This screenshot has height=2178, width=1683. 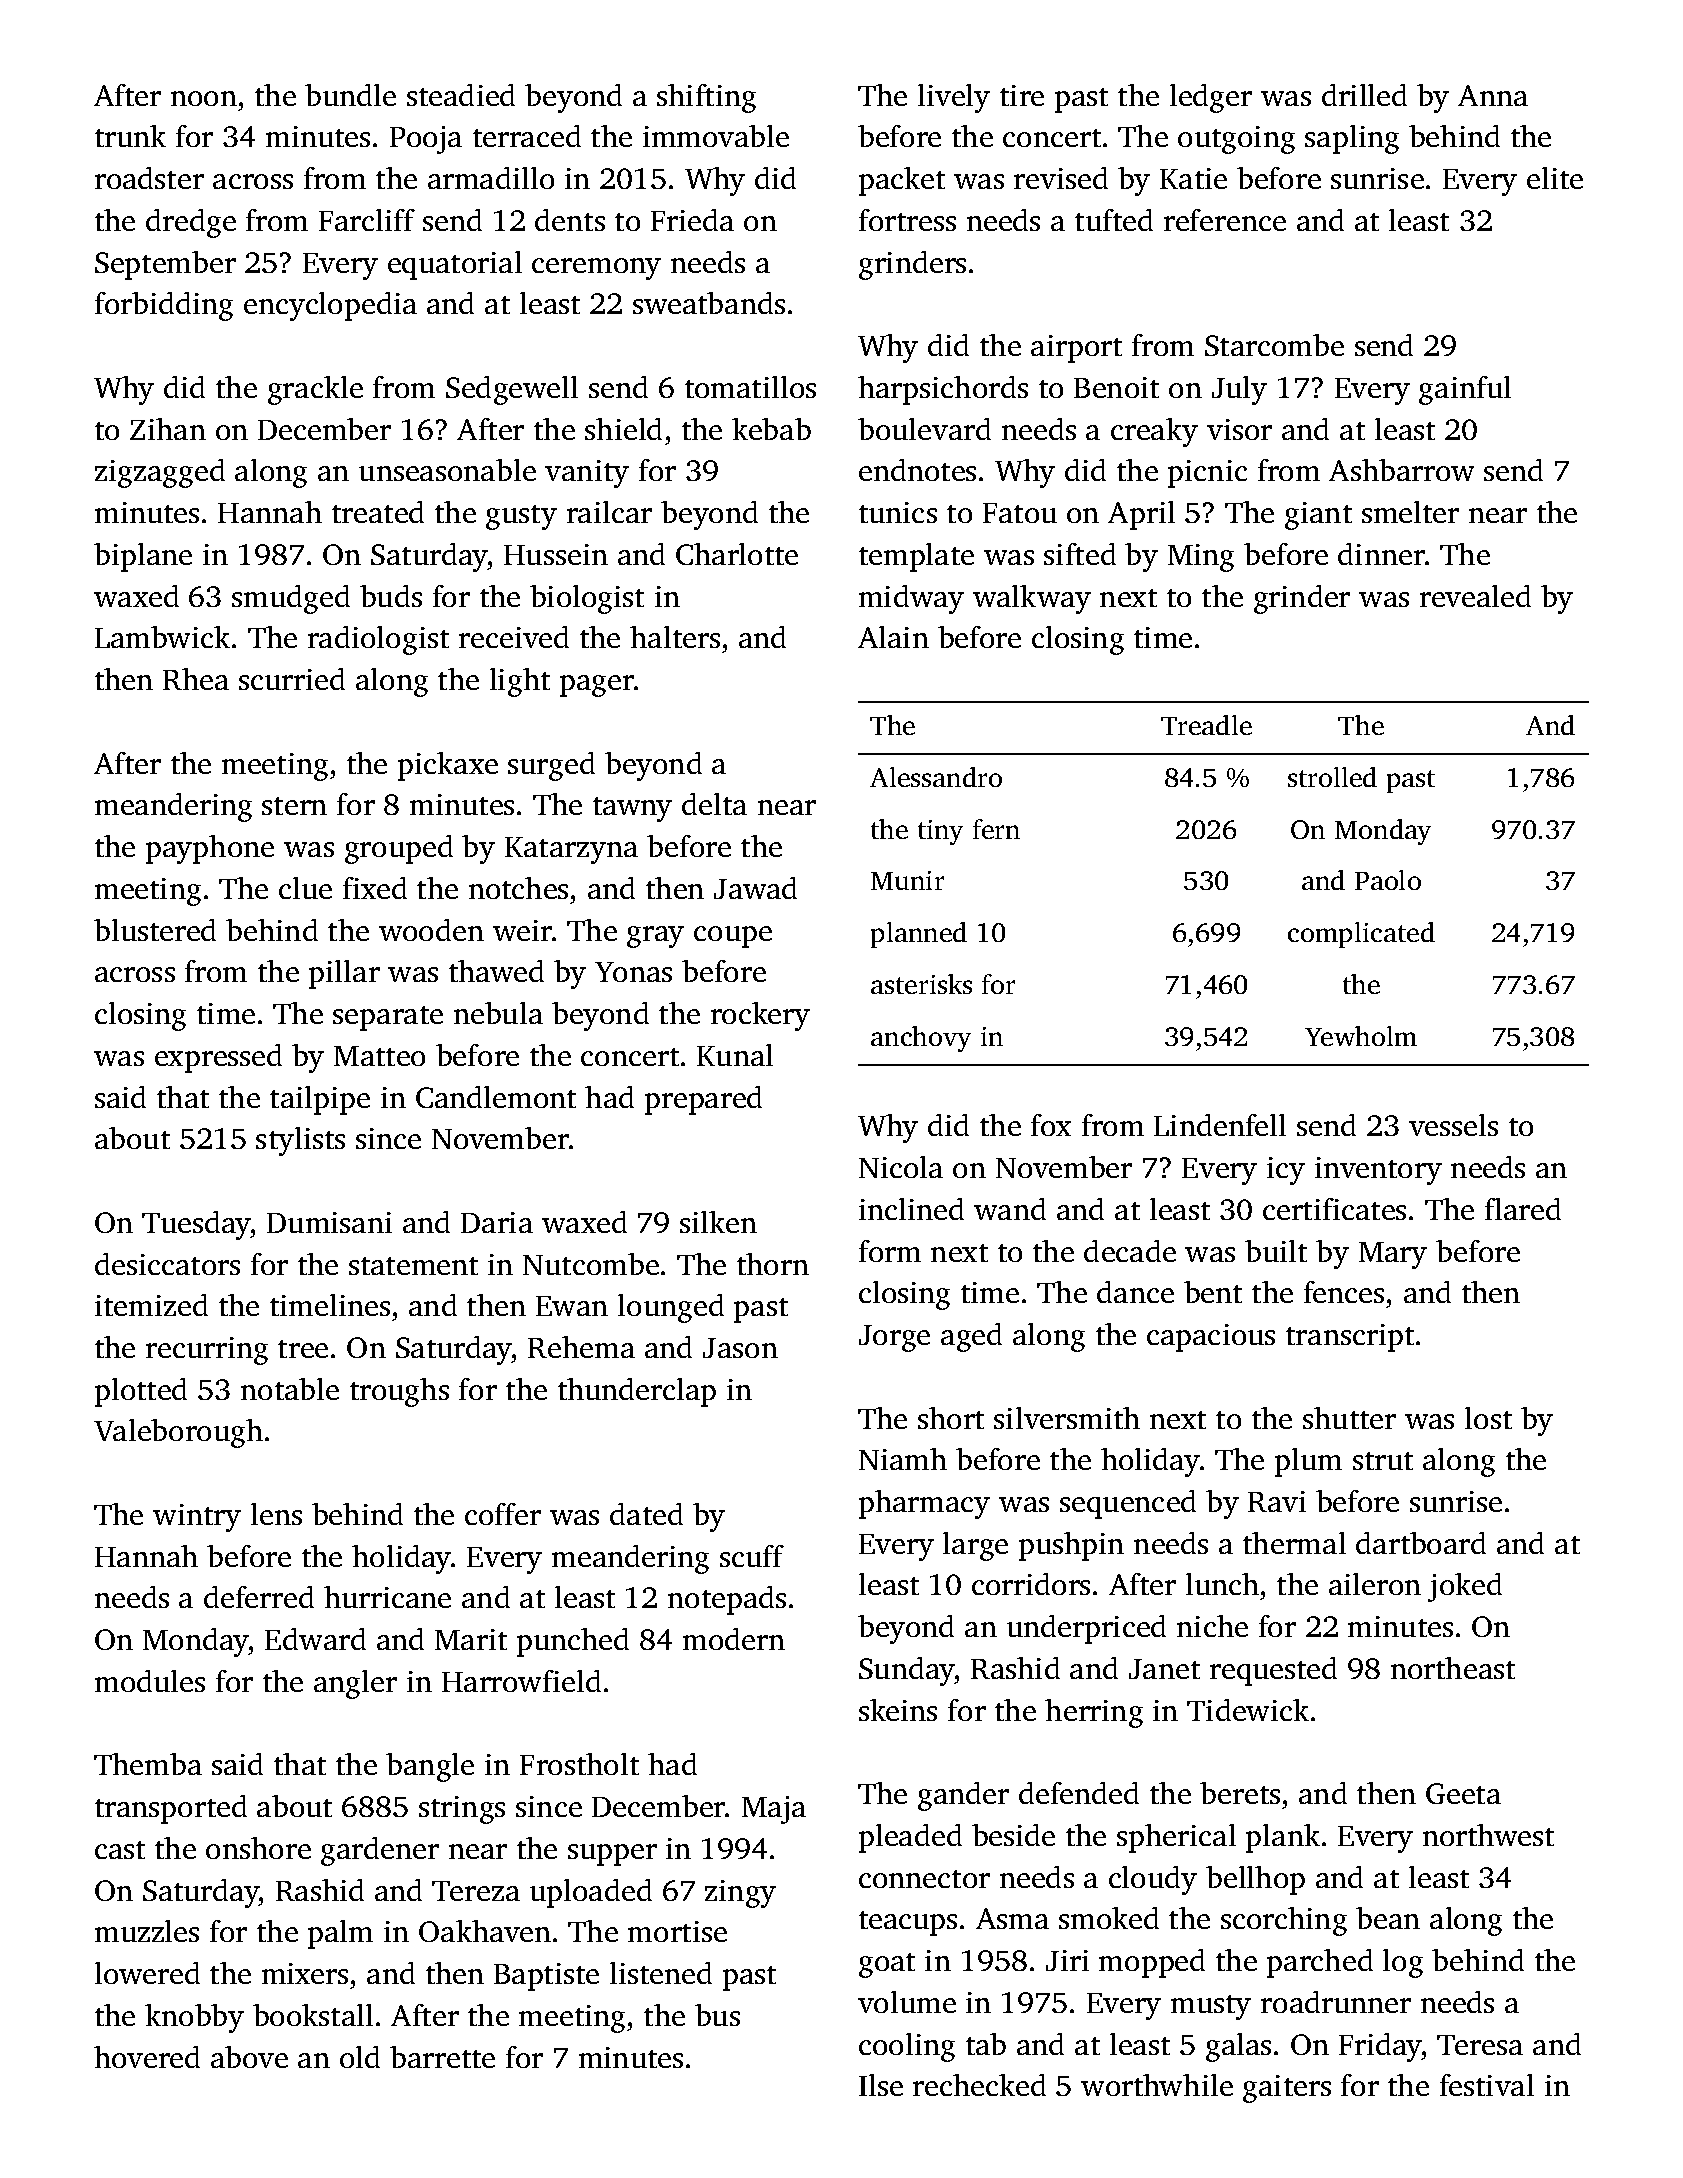 What do you see at coordinates (1206, 725) in the screenshot?
I see `Treadle` at bounding box center [1206, 725].
